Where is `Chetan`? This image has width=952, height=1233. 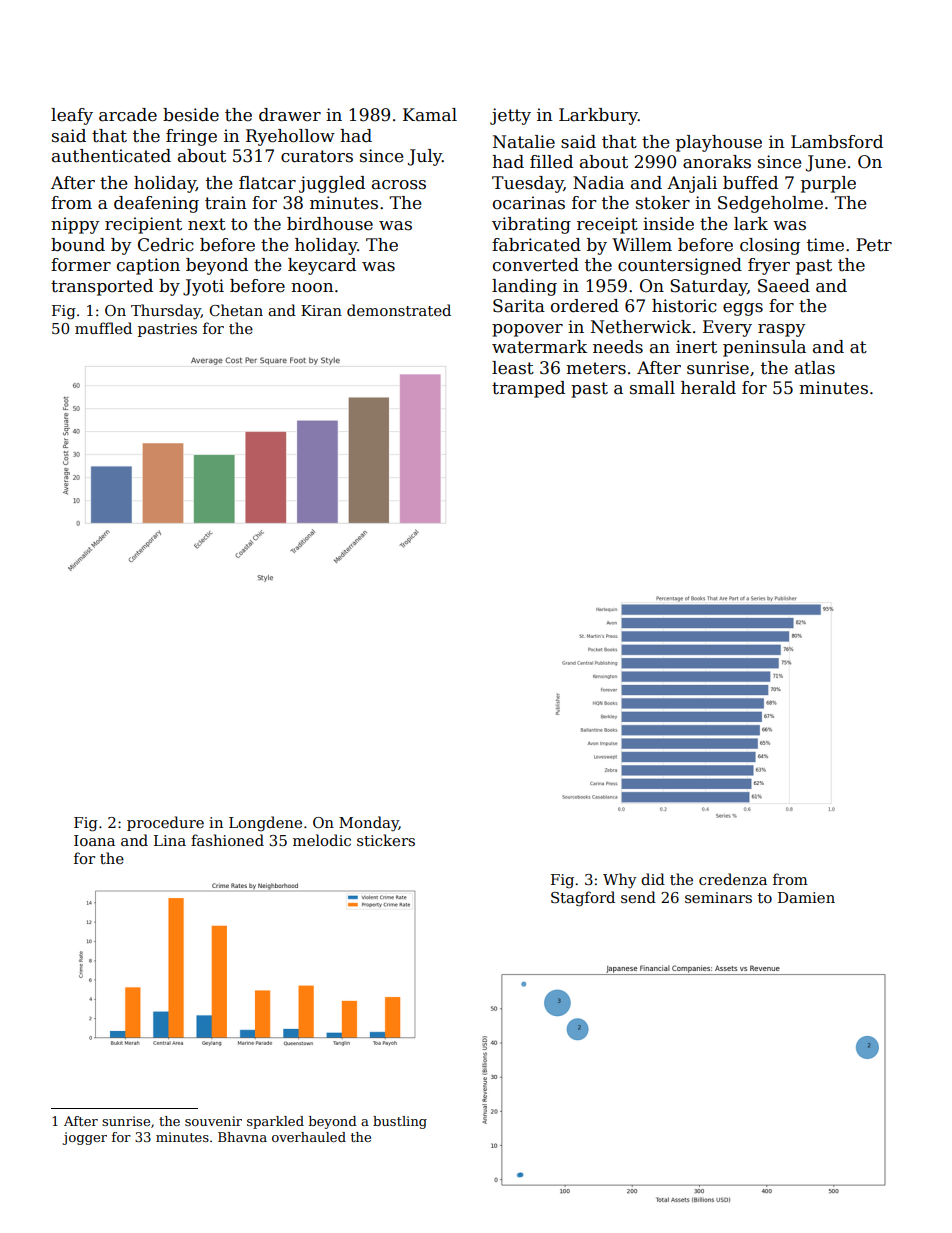 Chetan is located at coordinates (236, 310).
